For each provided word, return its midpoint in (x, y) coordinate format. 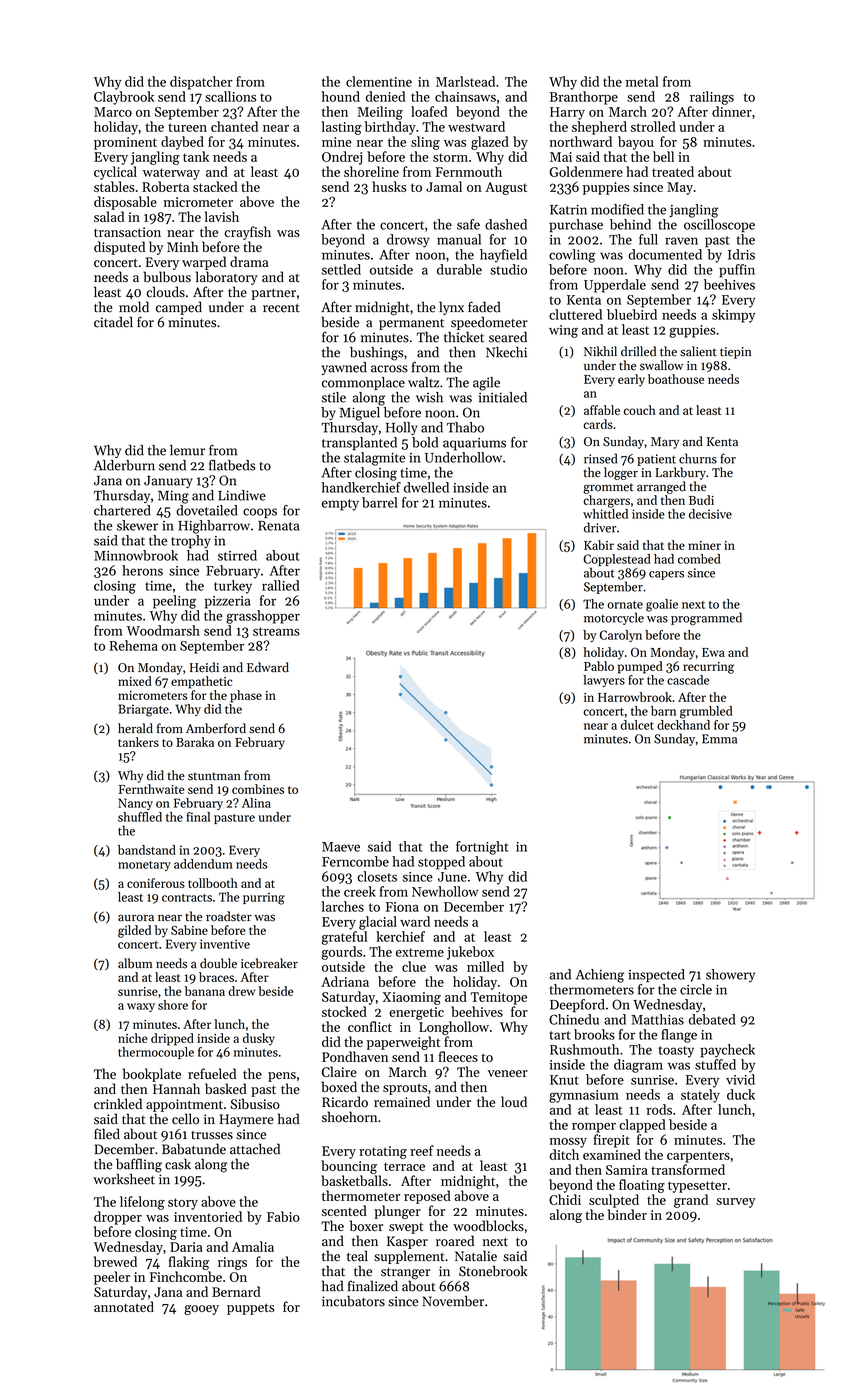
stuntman (214, 776)
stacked (215, 186)
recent (281, 308)
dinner (732, 111)
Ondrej (342, 158)
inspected (656, 975)
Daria (186, 1247)
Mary (665, 443)
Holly (402, 428)
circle (696, 989)
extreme (420, 952)
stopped (441, 863)
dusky (259, 1039)
